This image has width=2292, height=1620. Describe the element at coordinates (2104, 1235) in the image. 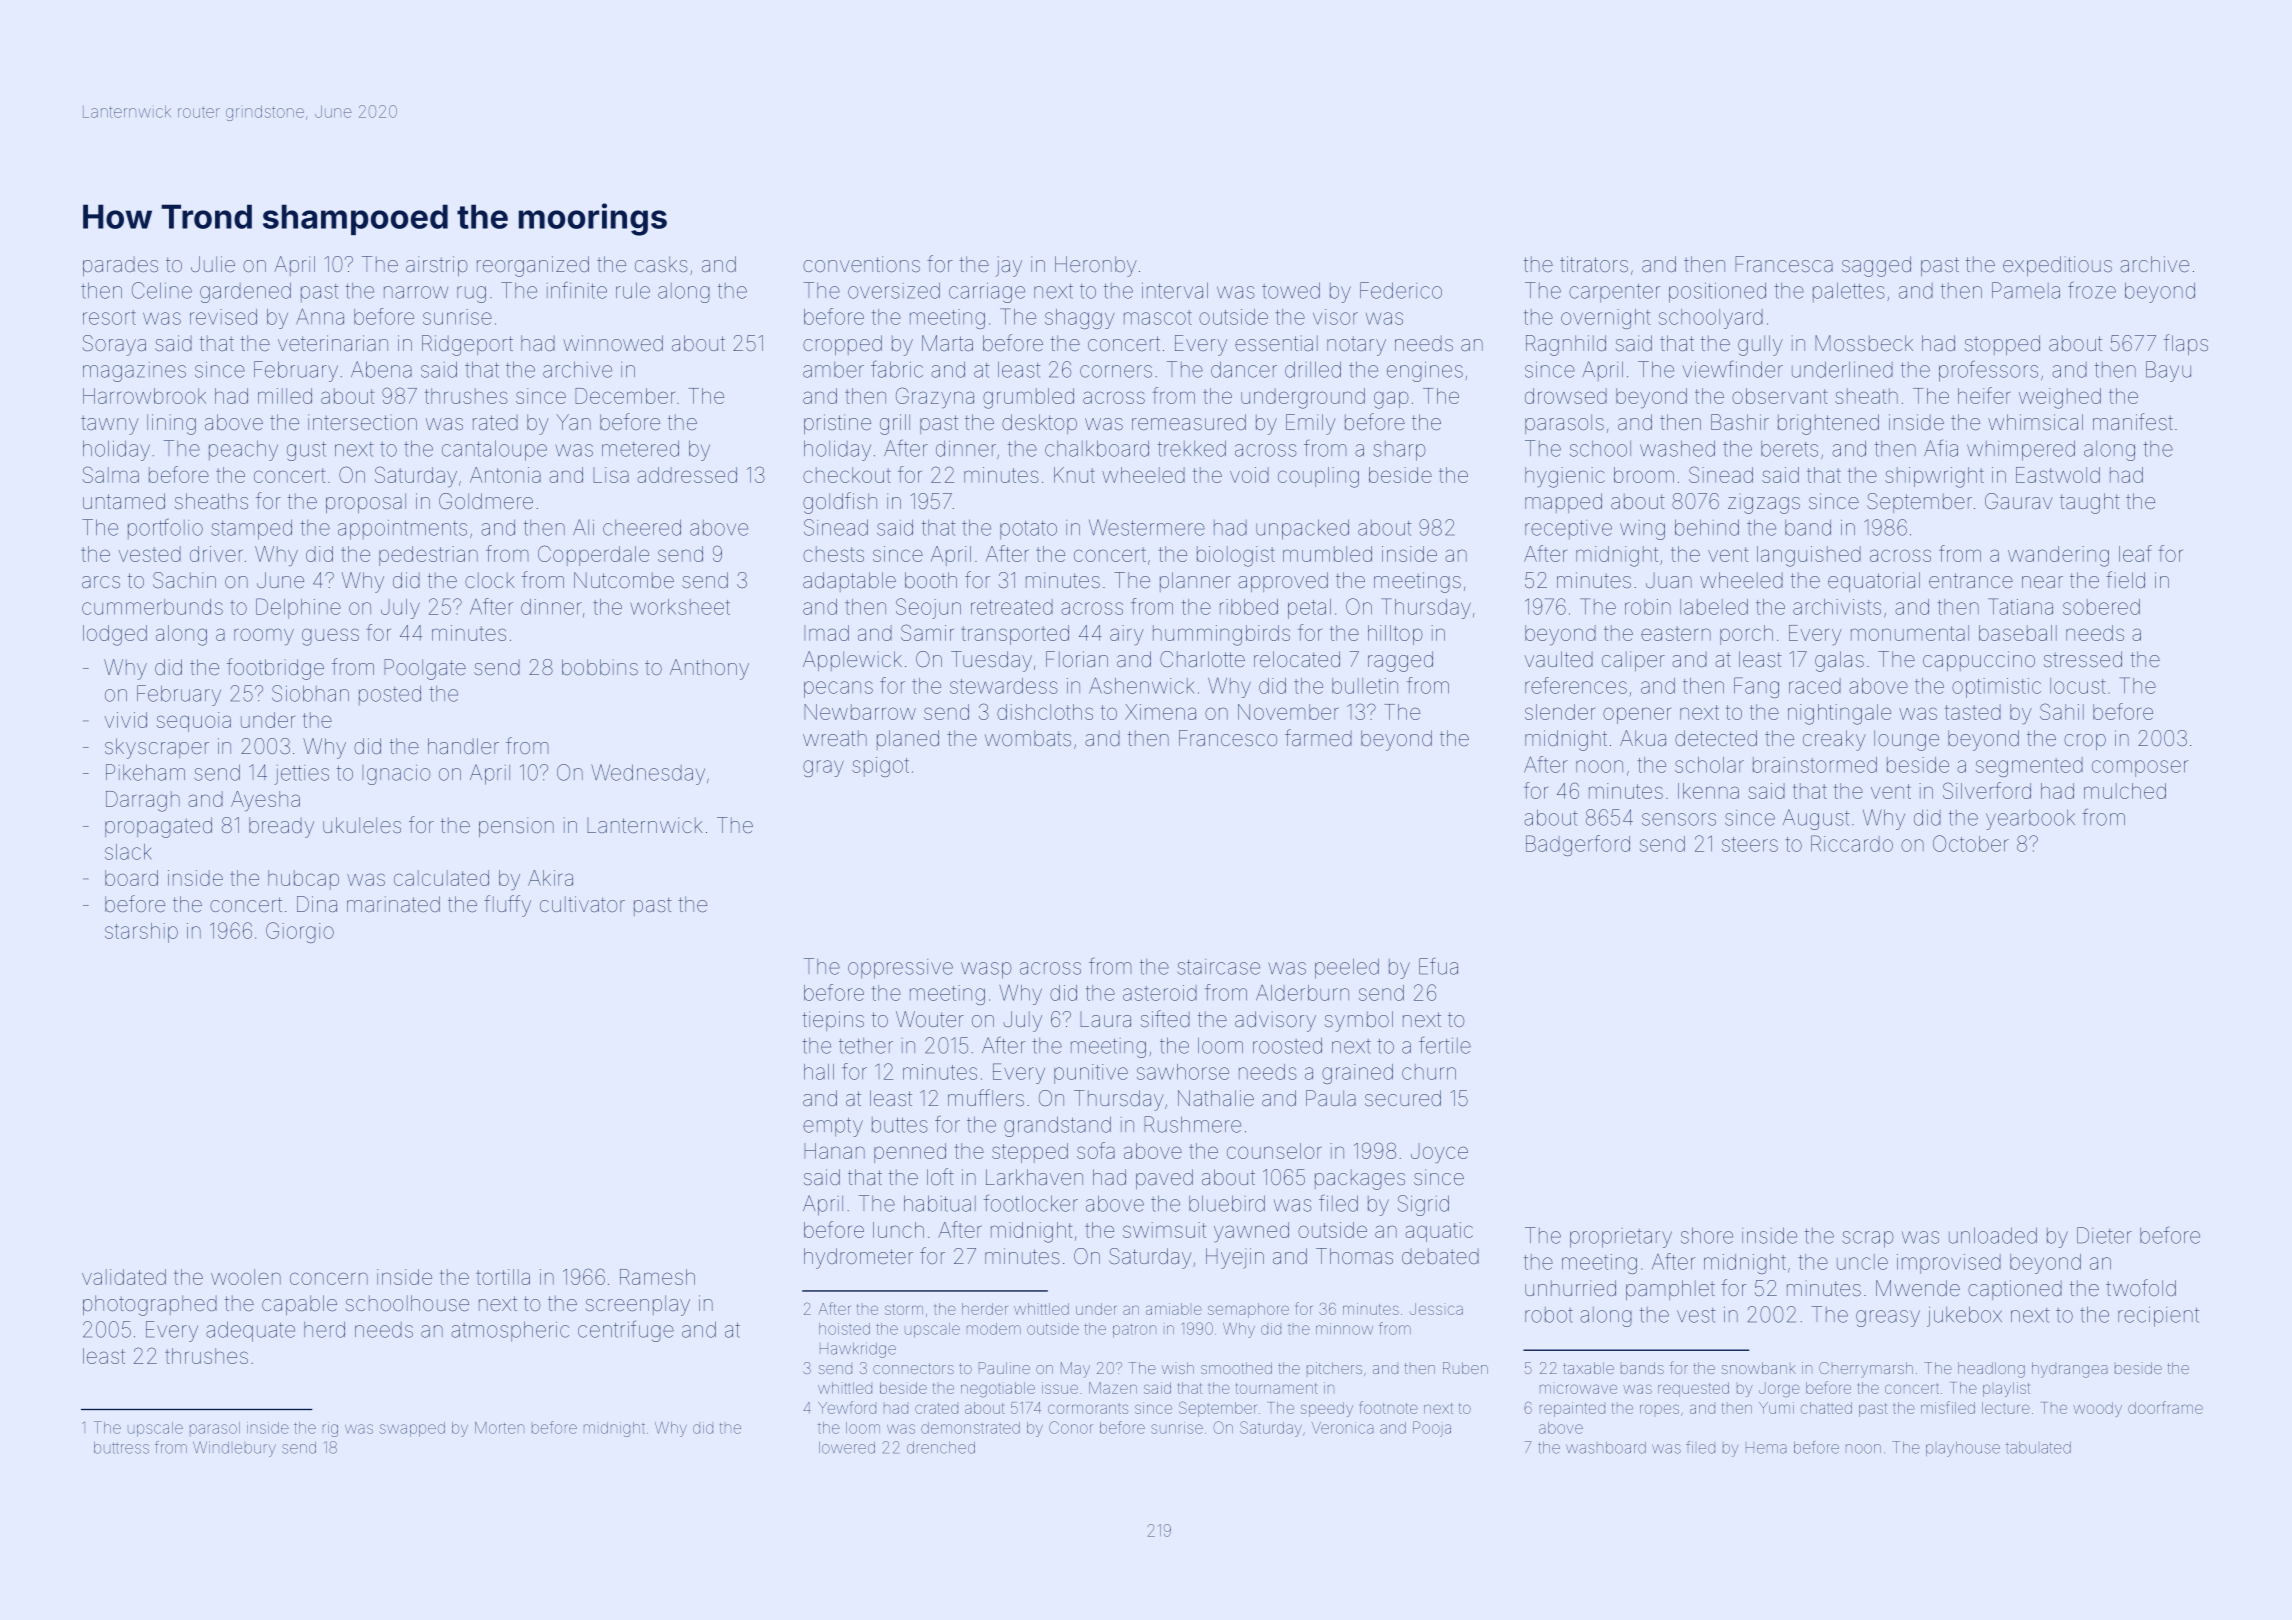

I see `Dieter` at that location.
